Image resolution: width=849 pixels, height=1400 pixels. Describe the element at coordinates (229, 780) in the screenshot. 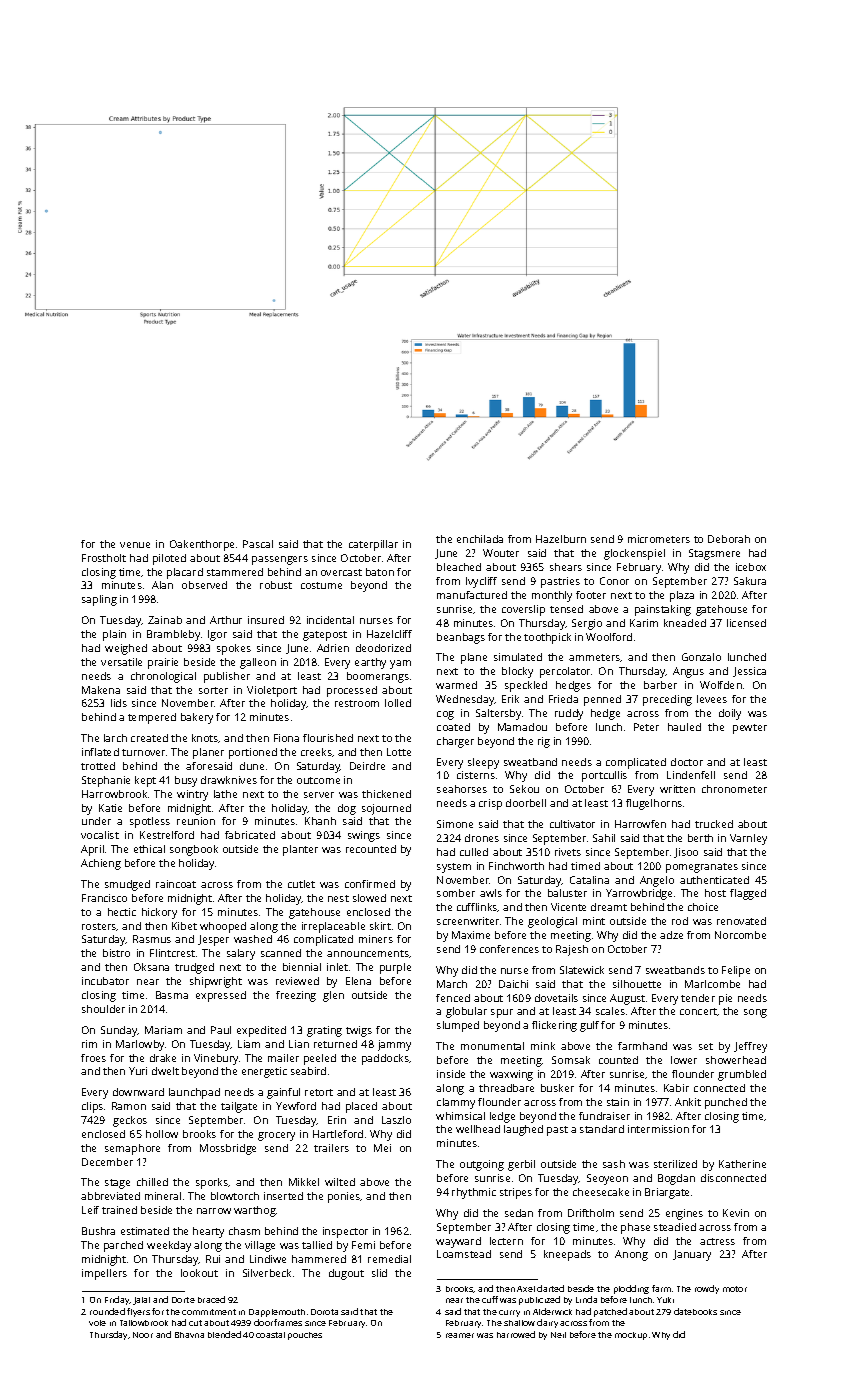

I see `drawknives` at that location.
